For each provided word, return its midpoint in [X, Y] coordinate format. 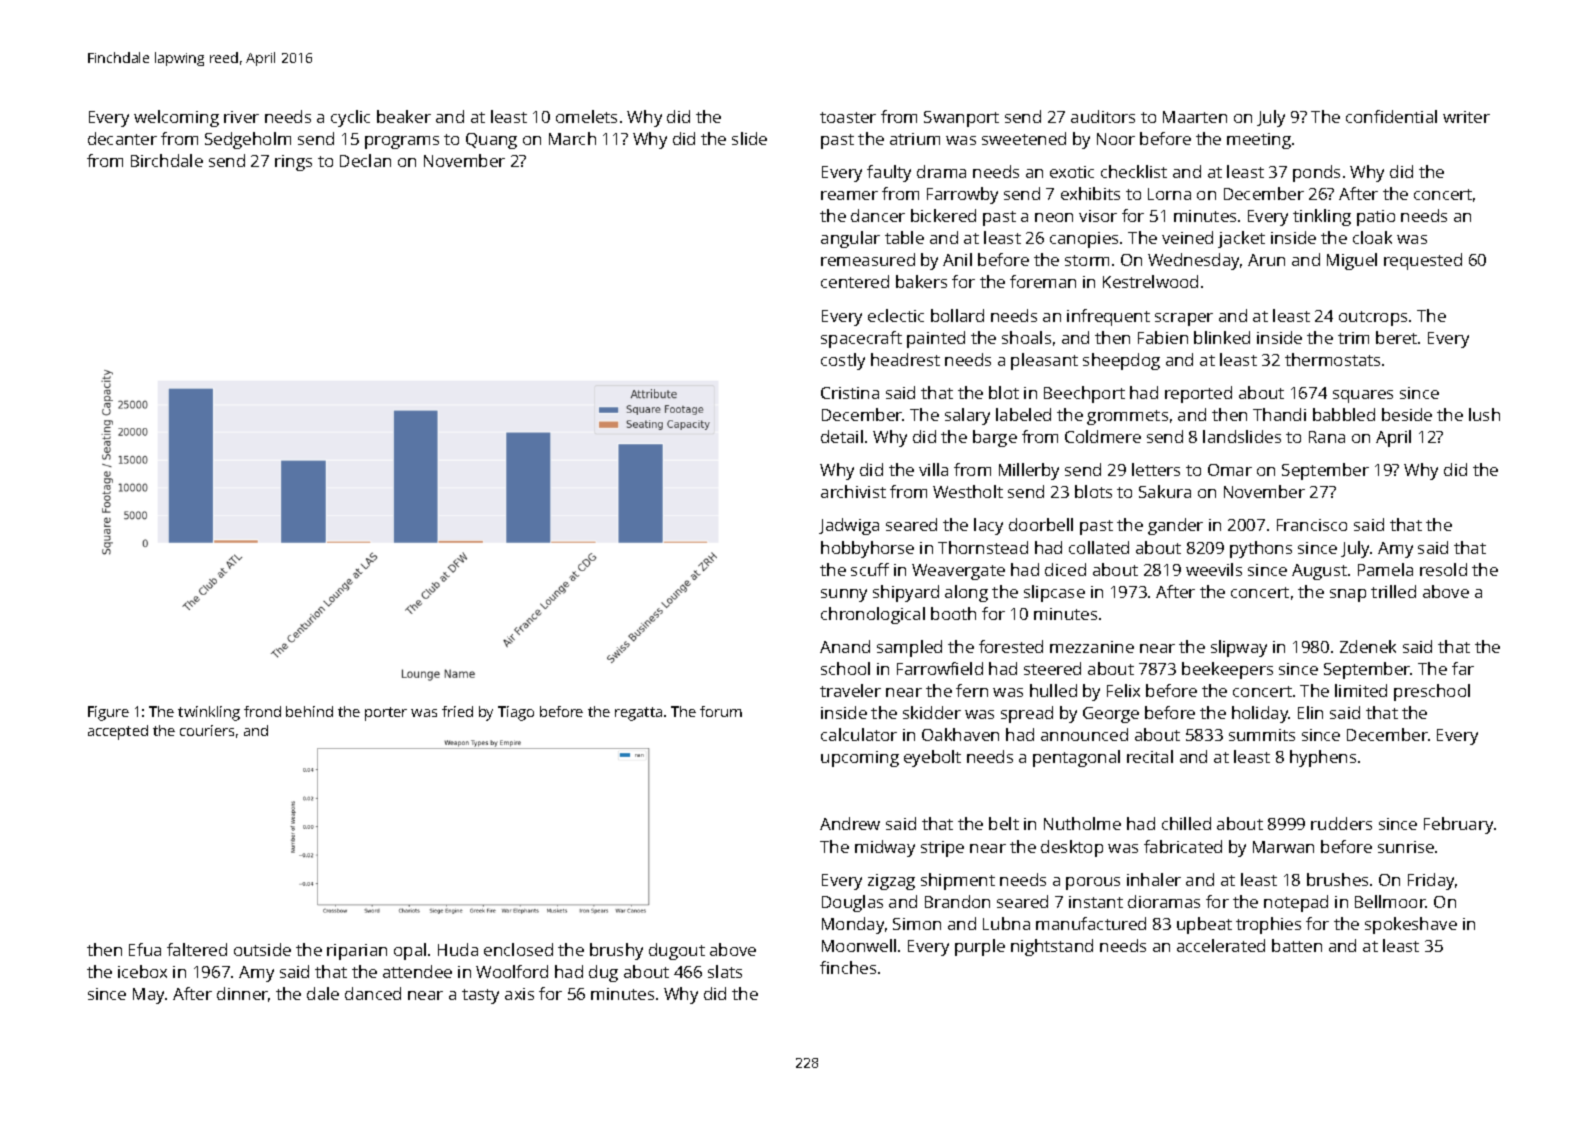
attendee [417, 971]
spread [1027, 714]
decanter [122, 138]
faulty [889, 173]
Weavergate [958, 572]
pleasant [1044, 361]
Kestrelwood [1150, 281]
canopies [1084, 240]
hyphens [1323, 758]
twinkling [209, 713]
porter [386, 714]
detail [842, 436]
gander [1175, 526]
